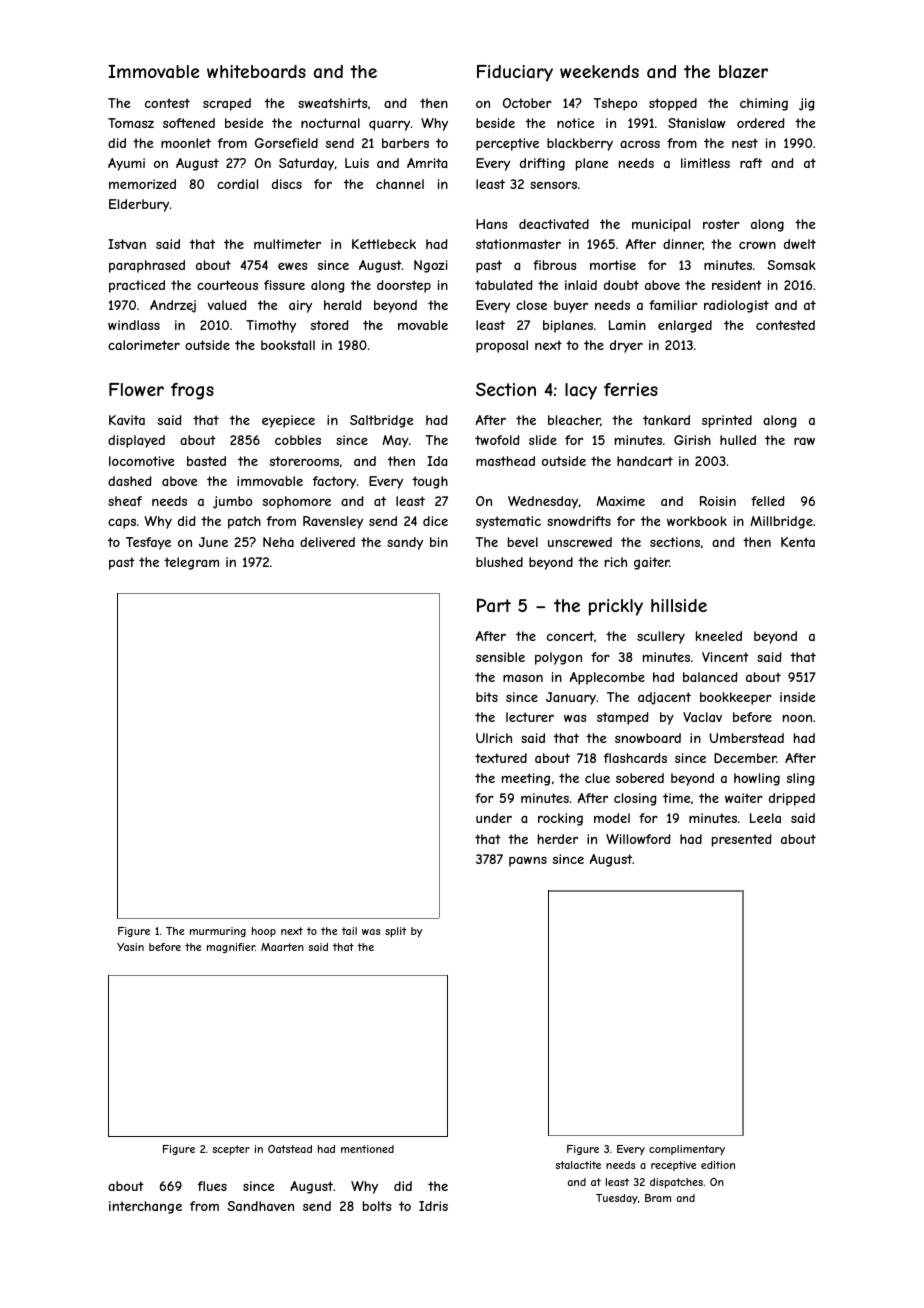  I want to click on familiar, so click(673, 305).
